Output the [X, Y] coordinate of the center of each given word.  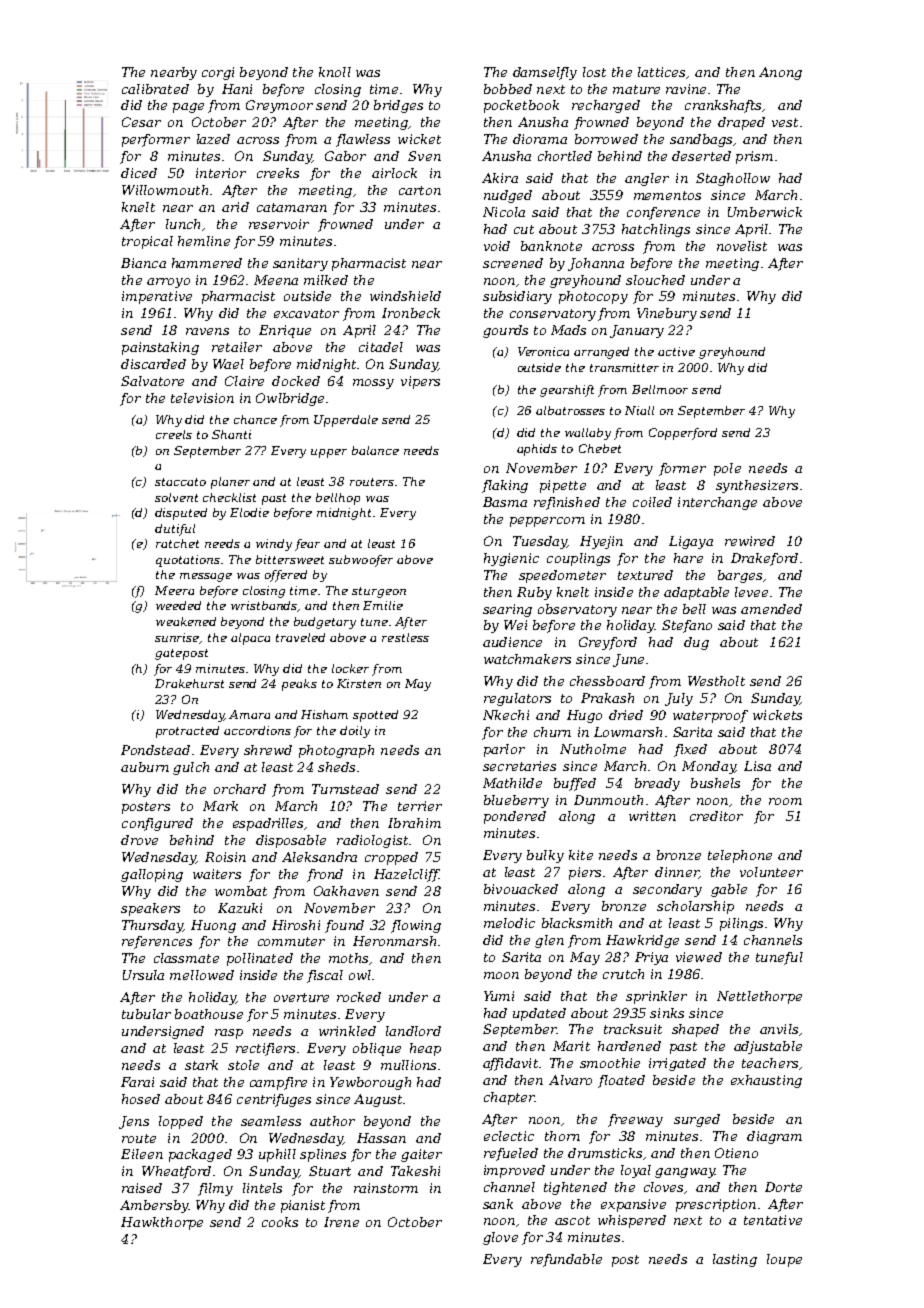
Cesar [141, 122]
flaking [505, 486]
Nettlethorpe [759, 997]
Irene [341, 1222]
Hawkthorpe [162, 1223]
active [676, 351]
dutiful [175, 530]
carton [420, 190]
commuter [291, 941]
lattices [661, 72]
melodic [509, 923]
